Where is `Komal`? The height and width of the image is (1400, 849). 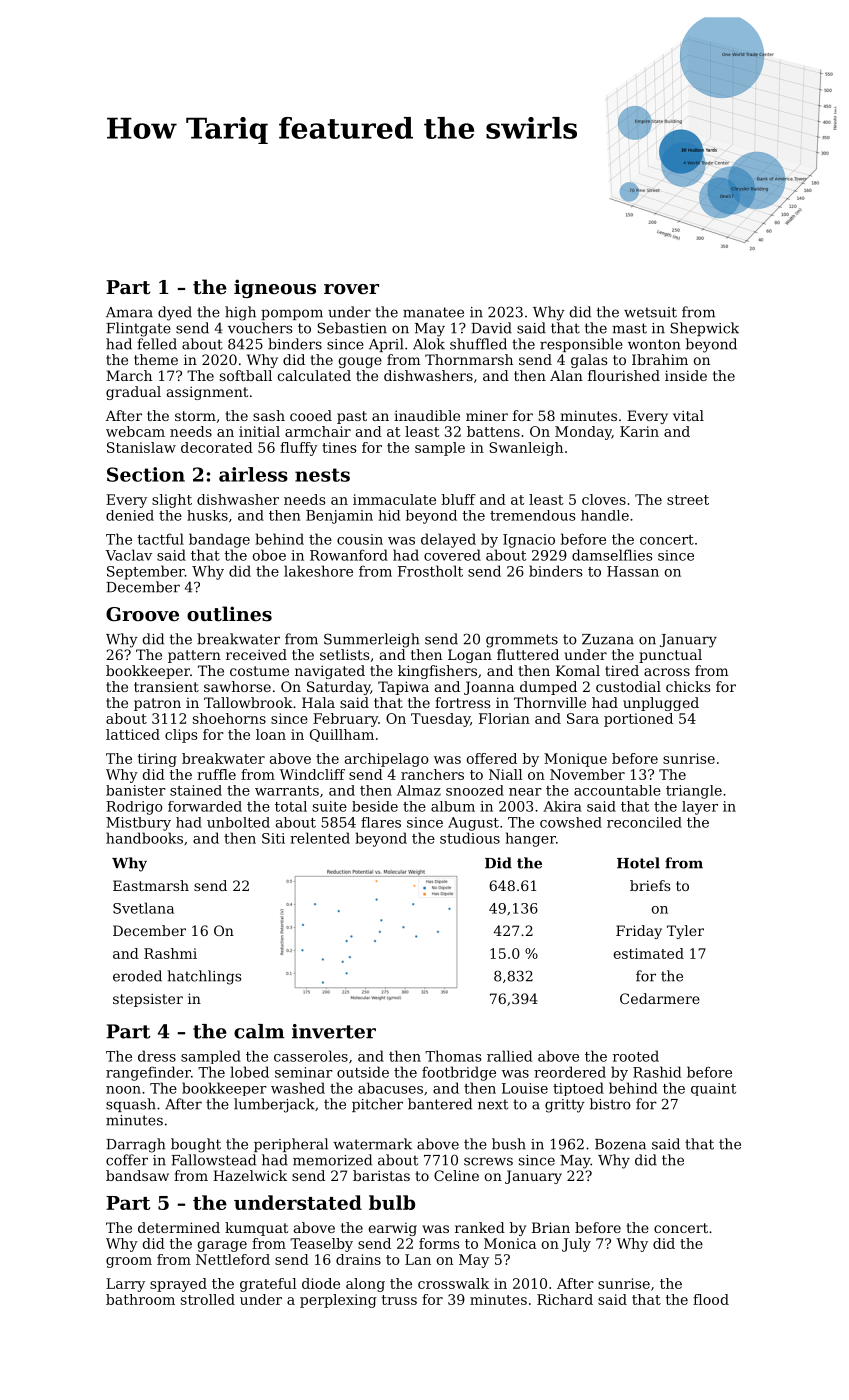 Komal is located at coordinates (578, 670).
